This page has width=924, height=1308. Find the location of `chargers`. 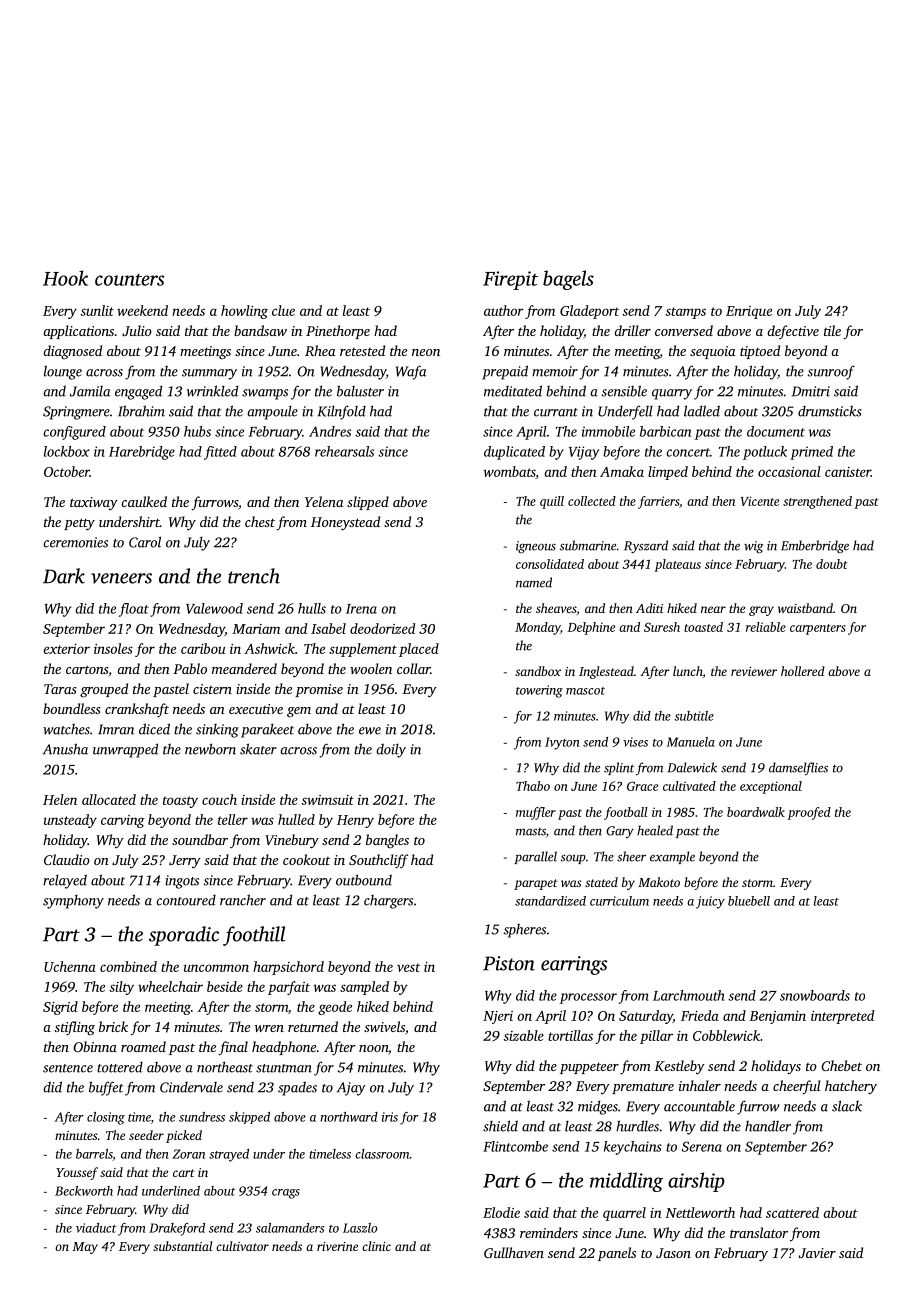

chargers is located at coordinates (388, 901).
